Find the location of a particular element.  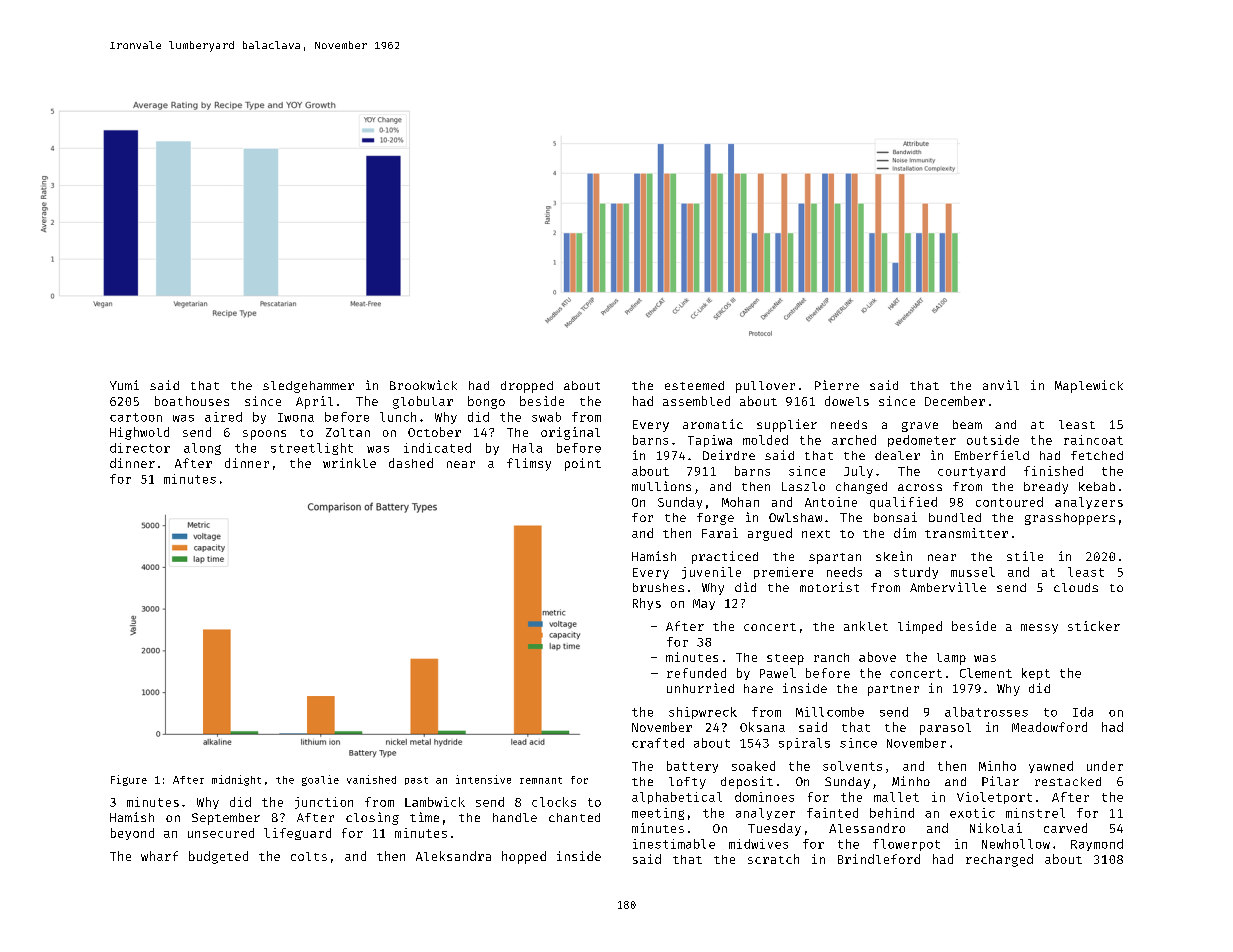

Brindleford is located at coordinates (879, 859).
